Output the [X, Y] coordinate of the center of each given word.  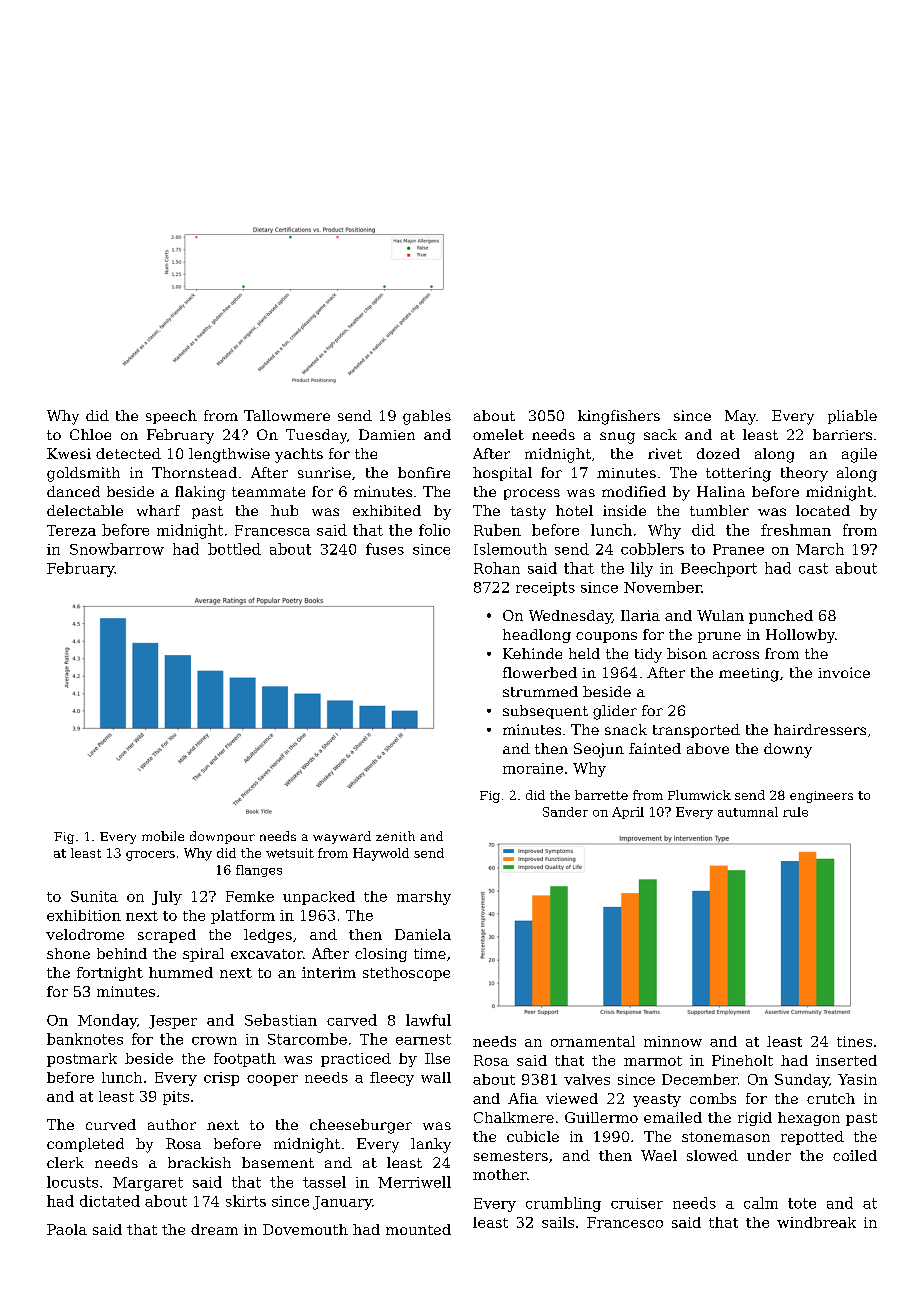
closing [381, 955]
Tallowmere [287, 415]
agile [859, 455]
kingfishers [619, 417]
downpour [222, 837]
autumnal [748, 812]
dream [214, 1229]
